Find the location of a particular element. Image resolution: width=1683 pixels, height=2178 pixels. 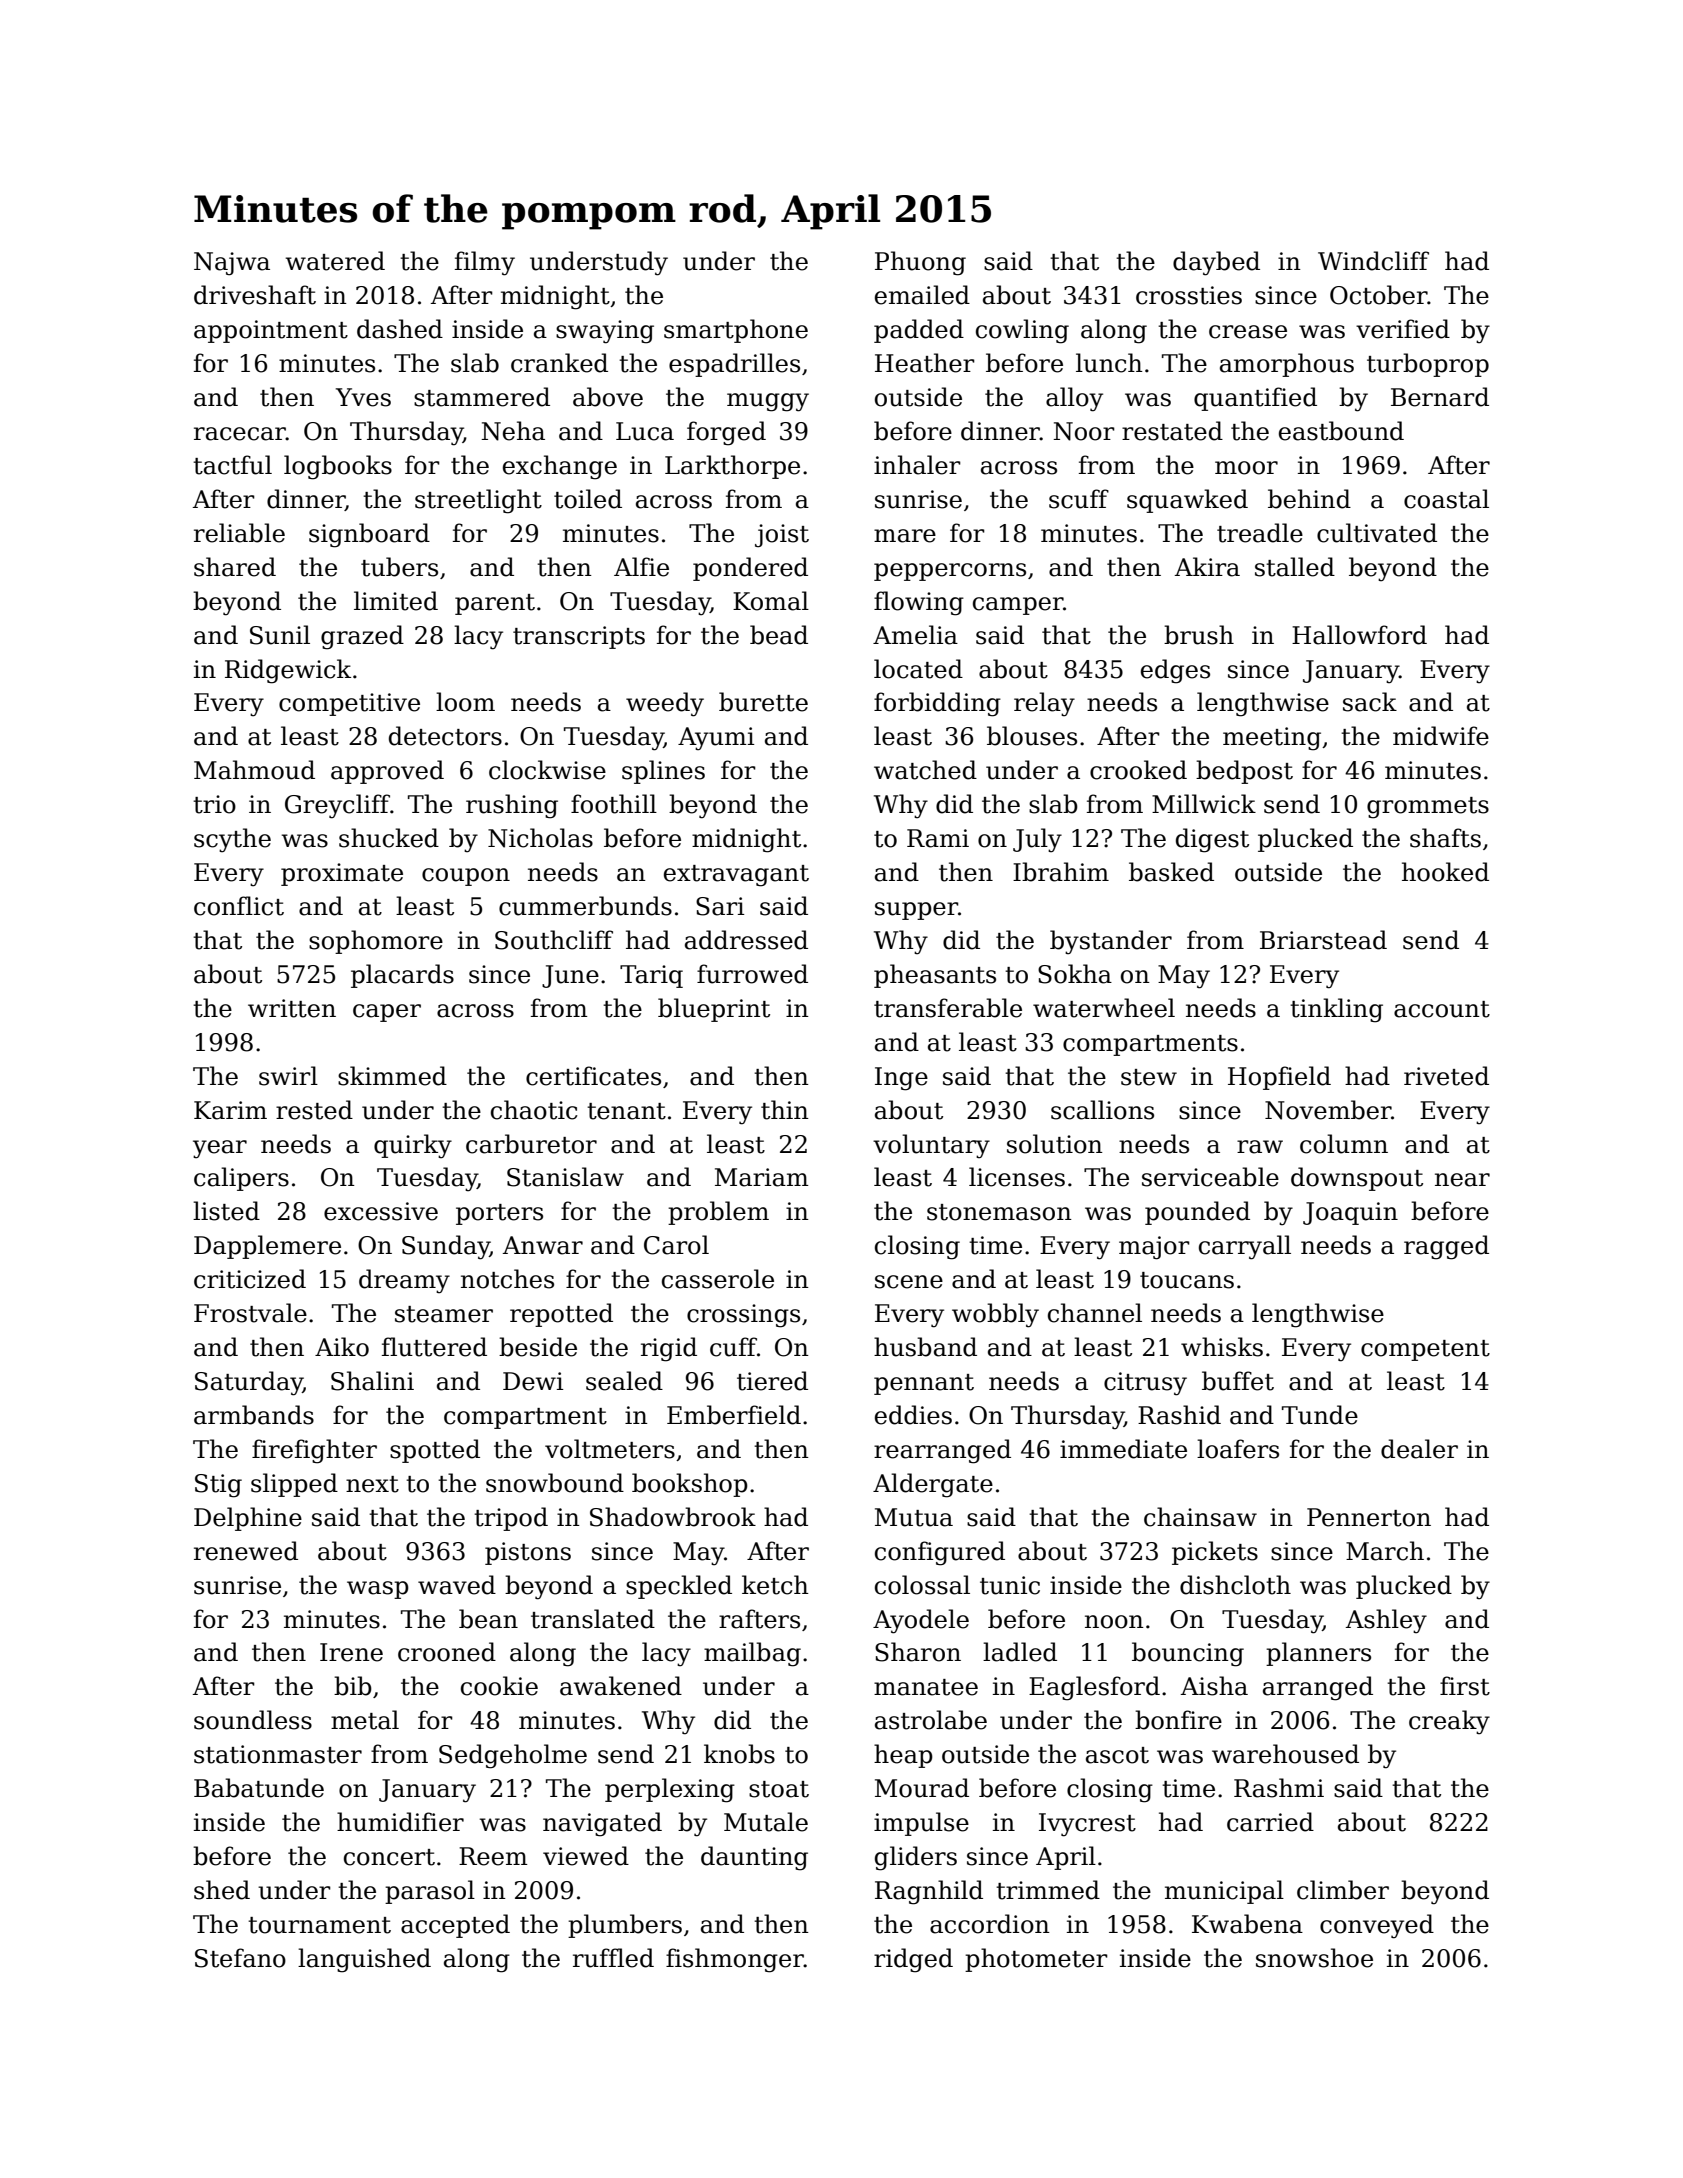

logbooks is located at coordinates (338, 467).
